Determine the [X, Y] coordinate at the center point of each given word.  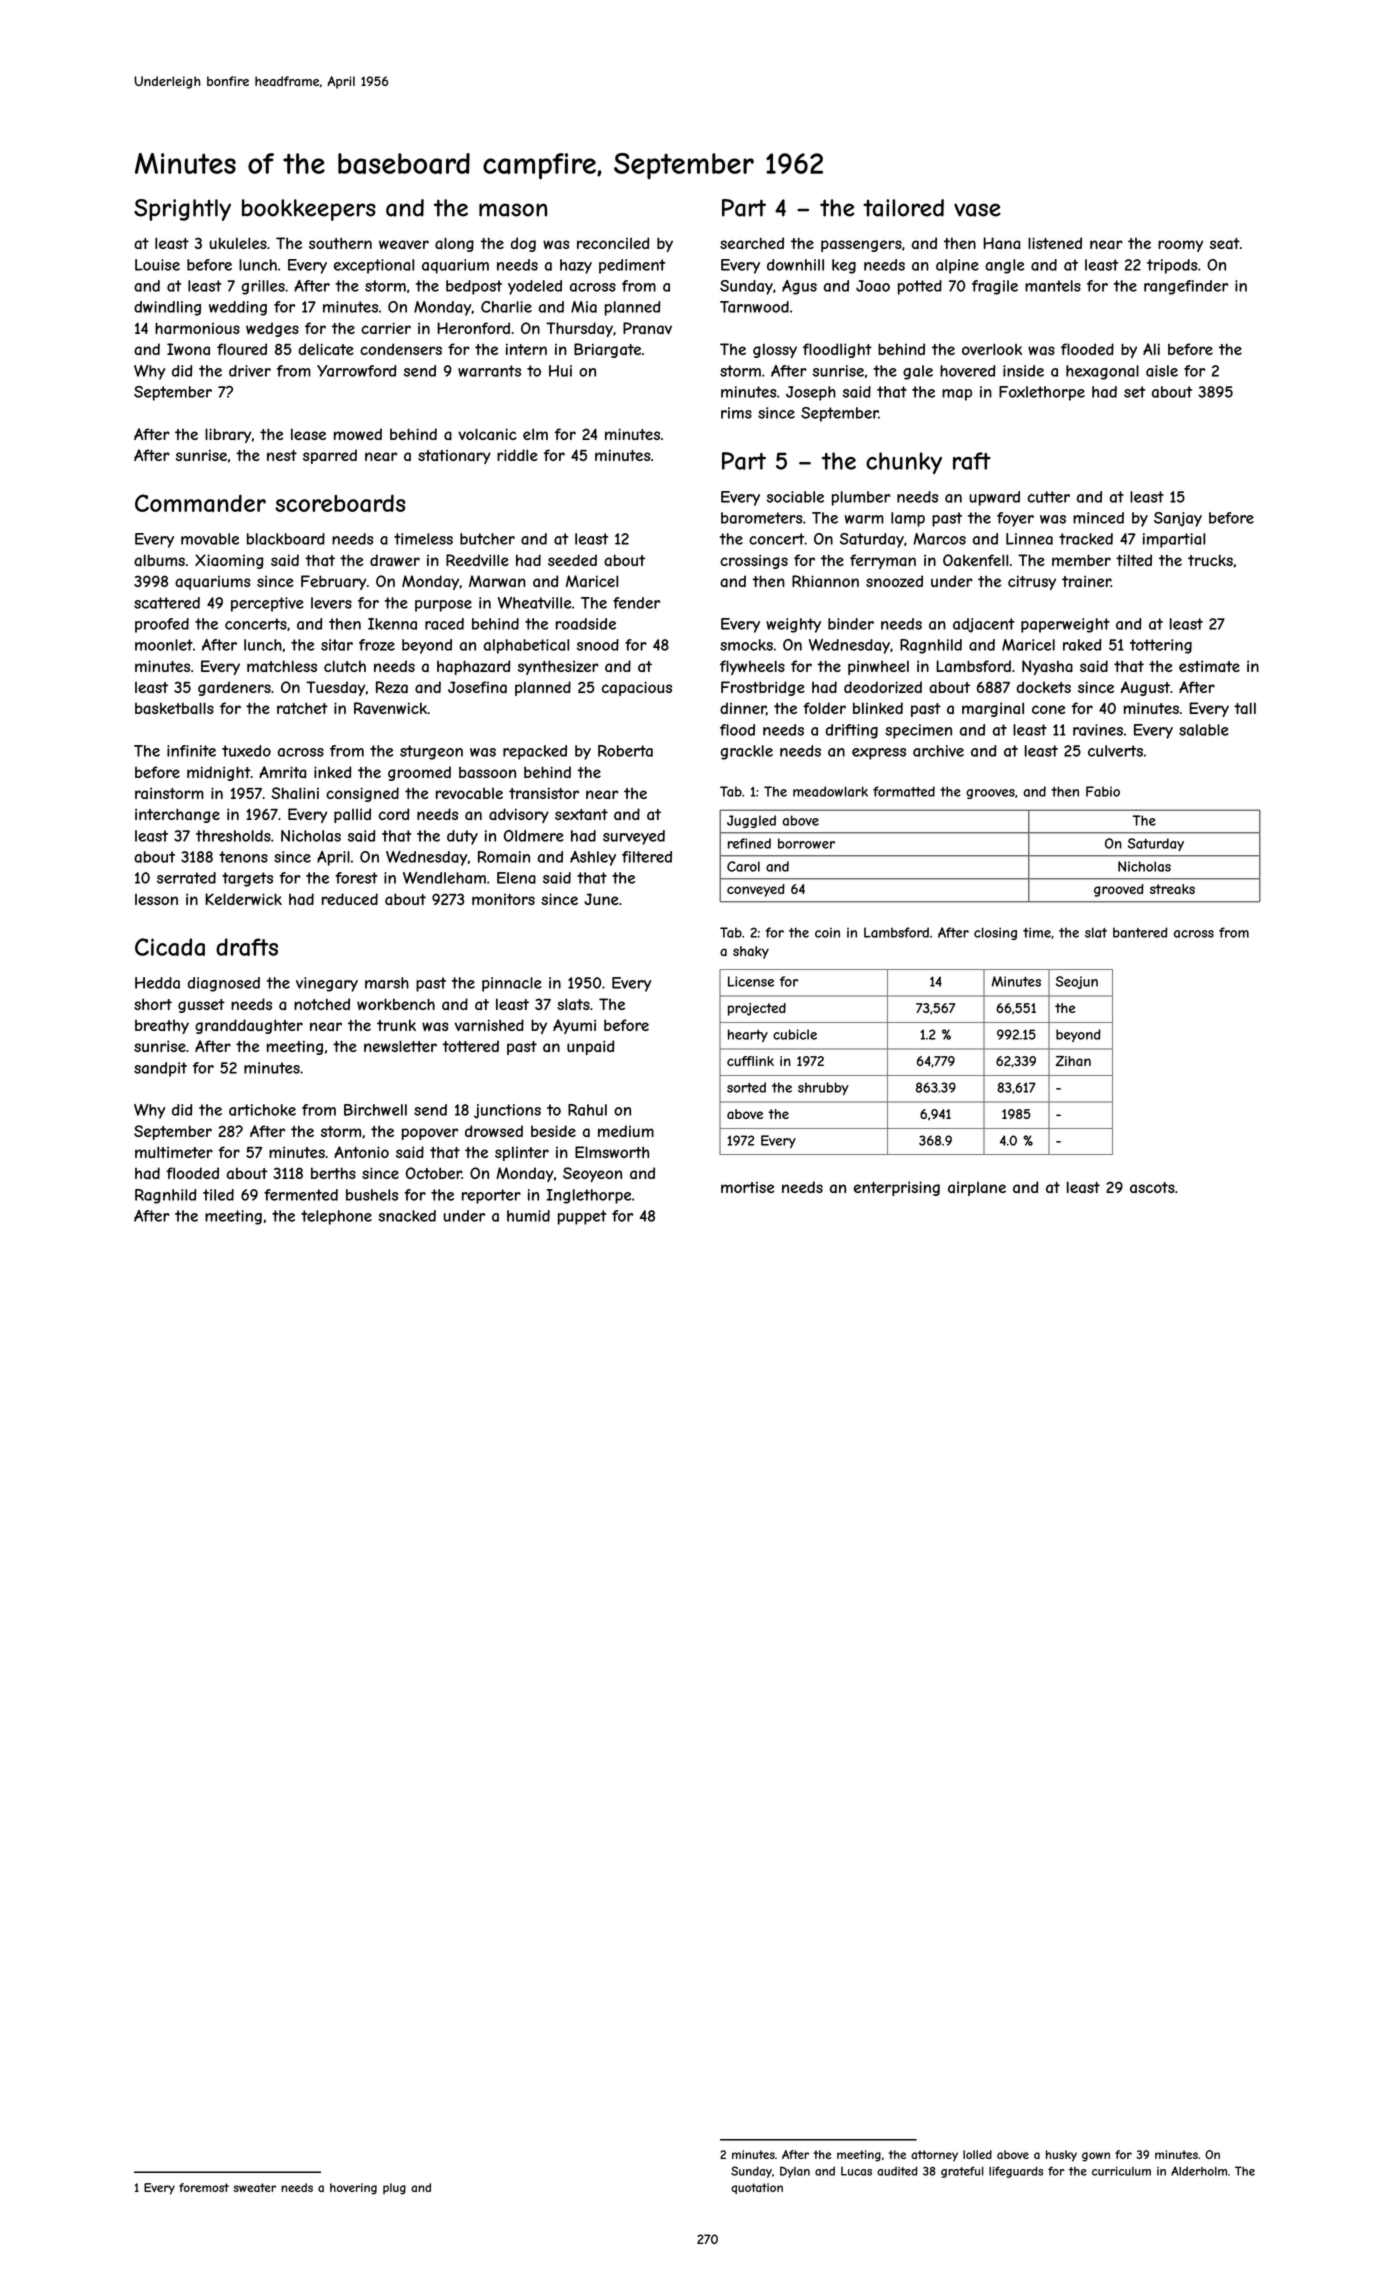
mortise [747, 1187]
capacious [637, 688]
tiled [218, 1195]
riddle [517, 455]
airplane [977, 1188]
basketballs [174, 708]
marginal [993, 709]
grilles [263, 287]
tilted [1134, 560]
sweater [254, 2187]
